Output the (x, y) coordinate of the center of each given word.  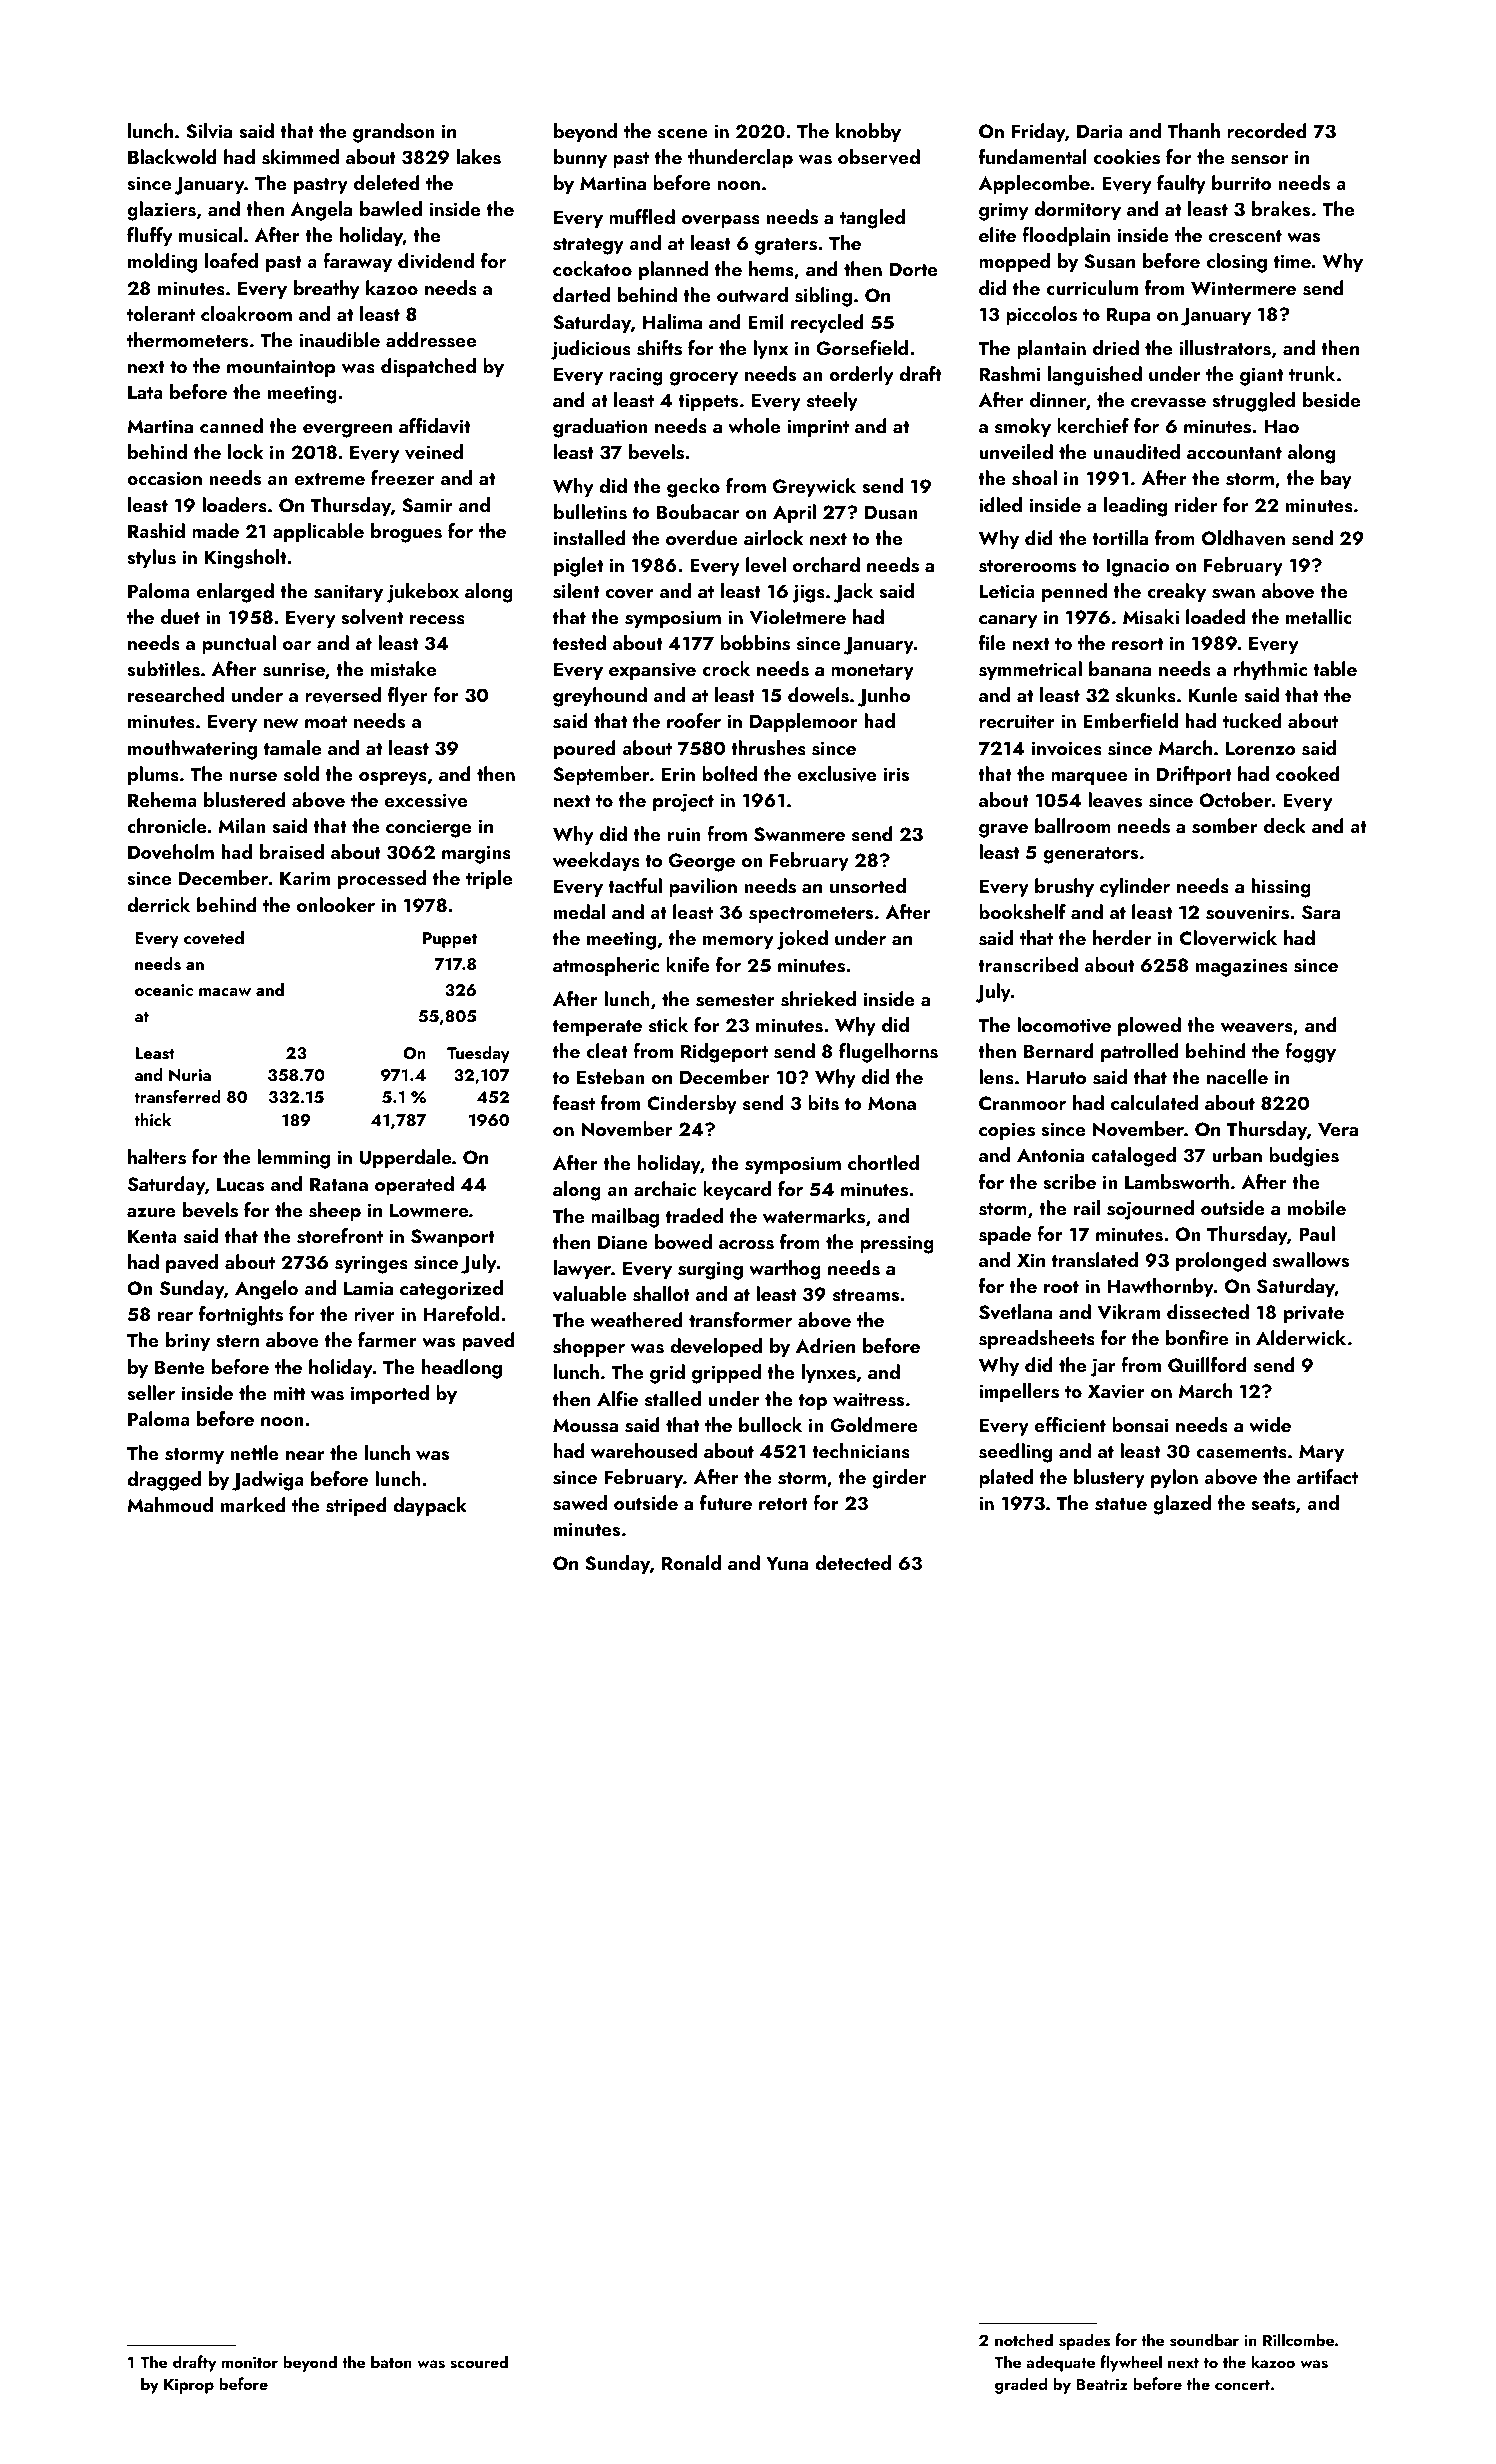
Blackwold (172, 156)
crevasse (1168, 403)
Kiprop (189, 2386)
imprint (818, 428)
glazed (1182, 1505)
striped (356, 1506)
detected (853, 1562)
